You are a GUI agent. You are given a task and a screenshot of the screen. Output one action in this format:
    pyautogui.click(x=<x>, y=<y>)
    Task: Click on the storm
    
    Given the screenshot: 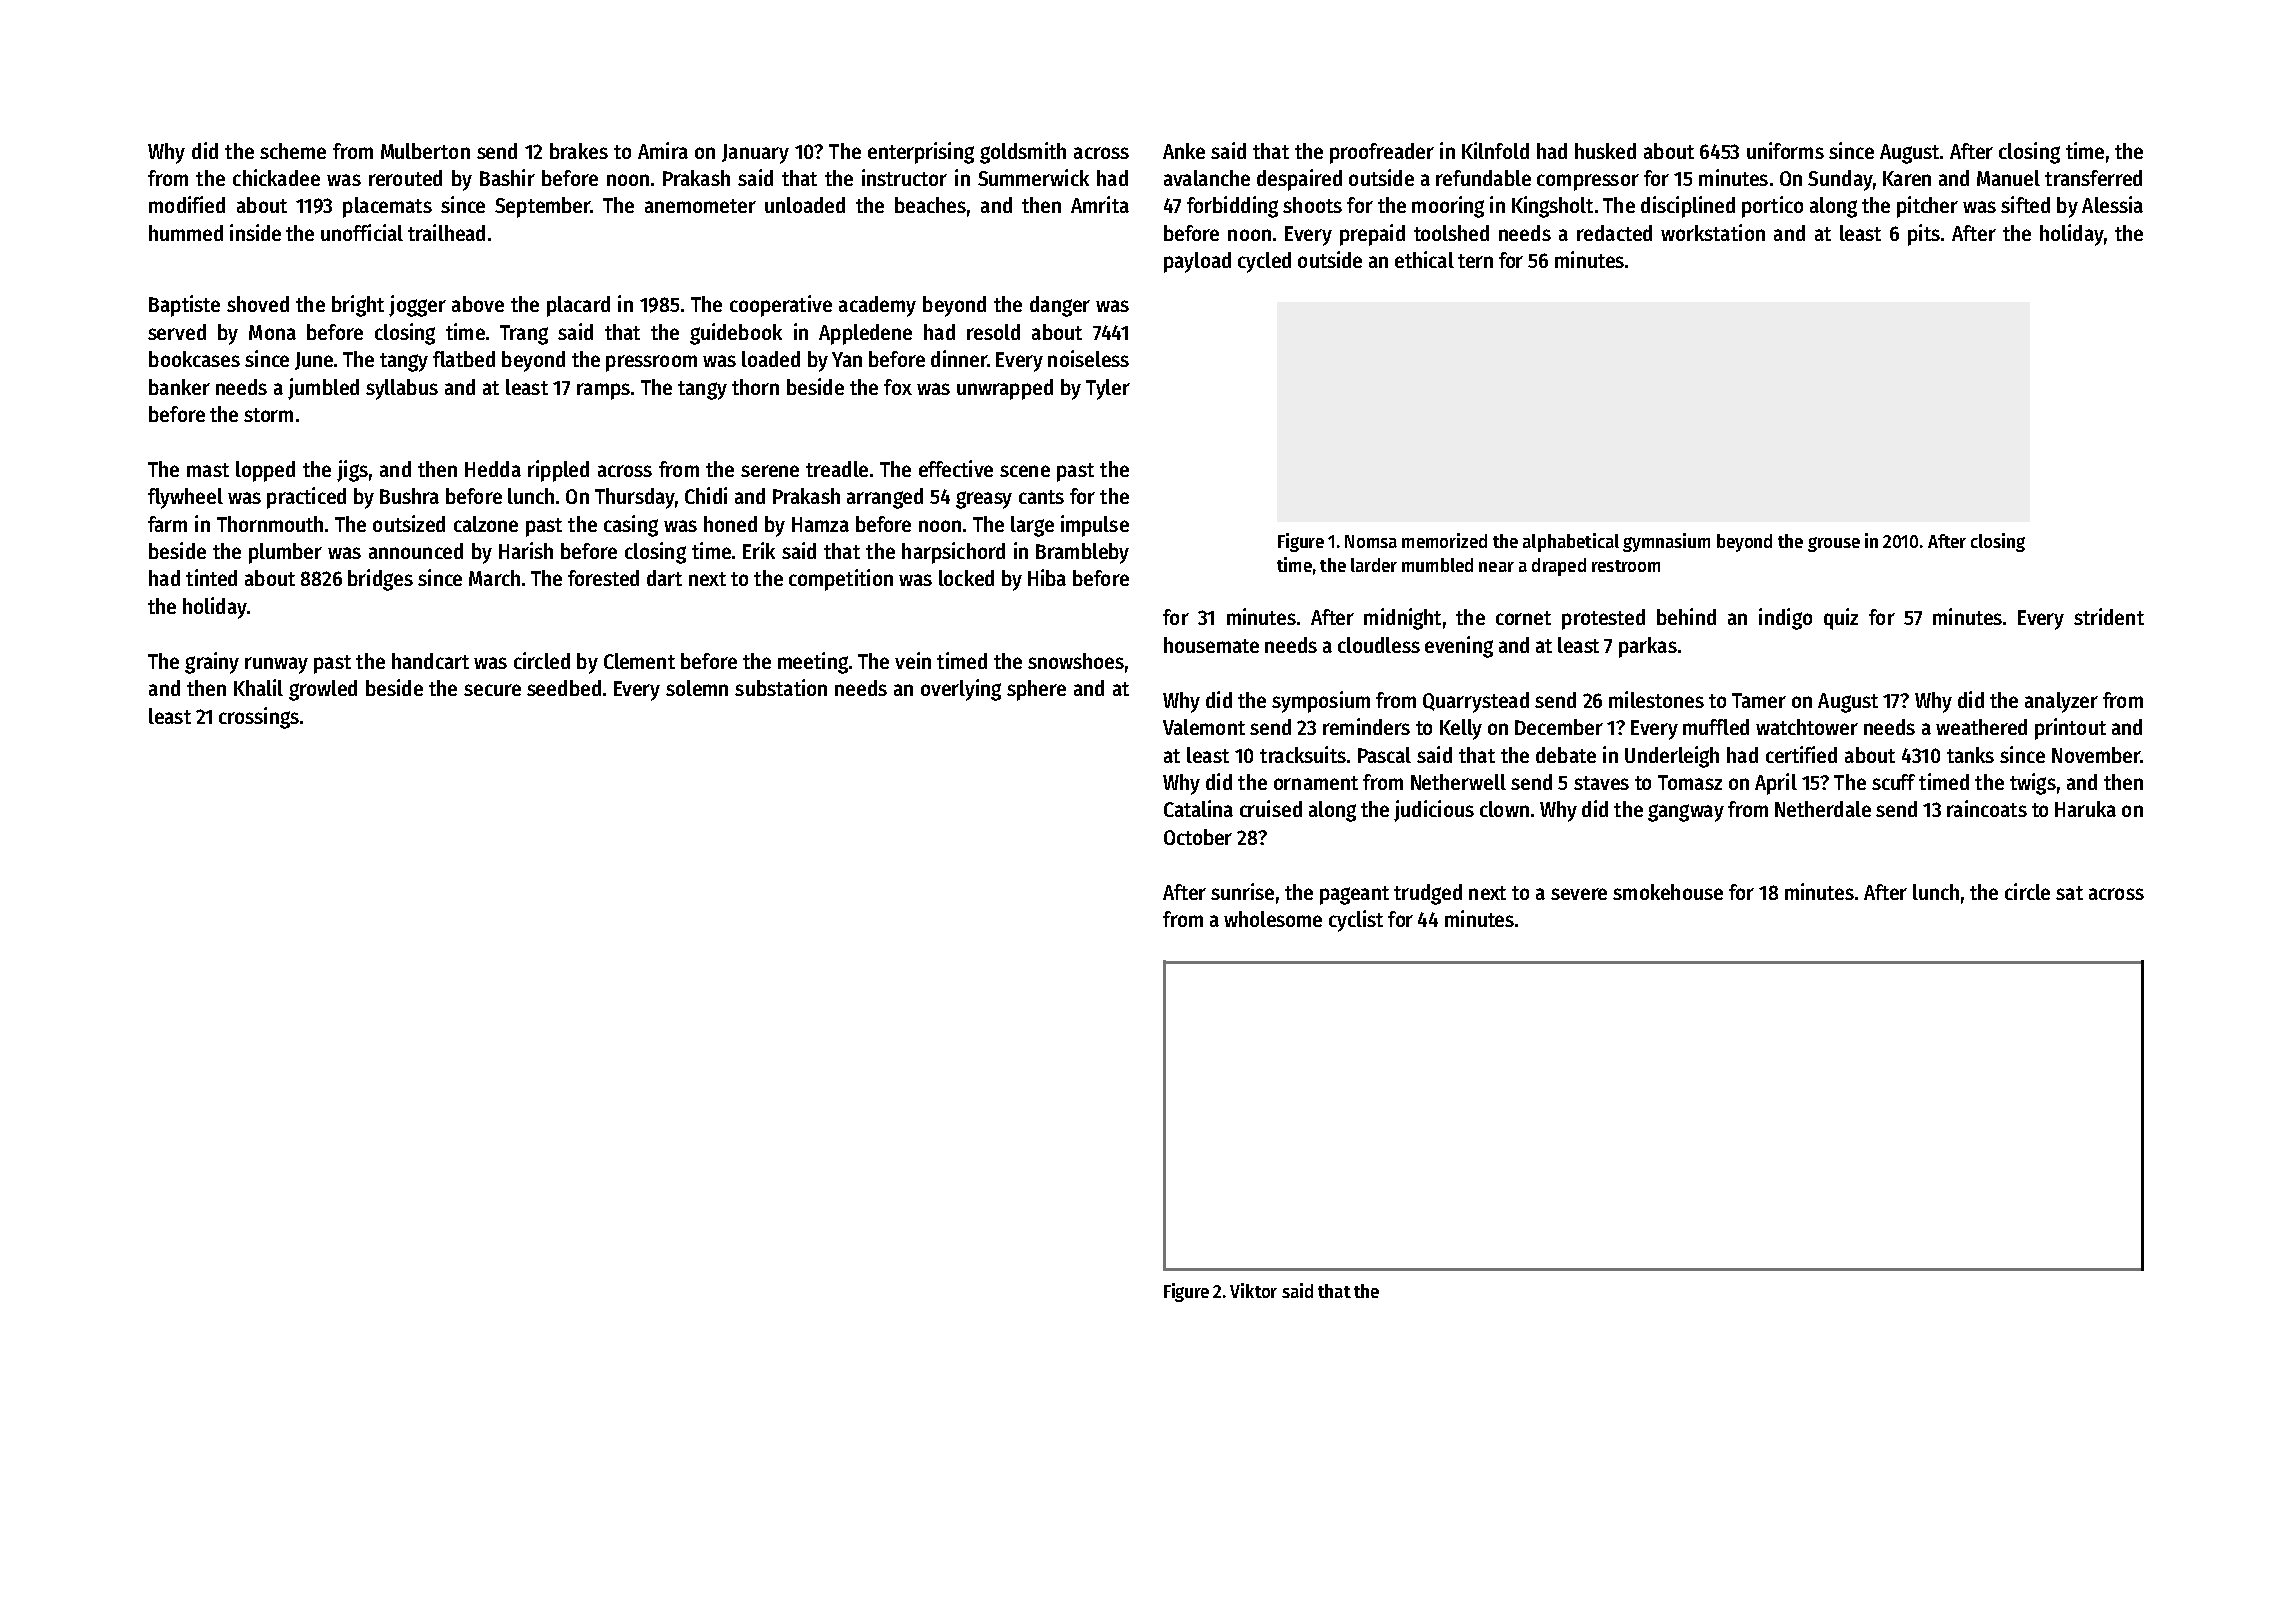 What is the action you would take?
    pyautogui.click(x=268, y=415)
